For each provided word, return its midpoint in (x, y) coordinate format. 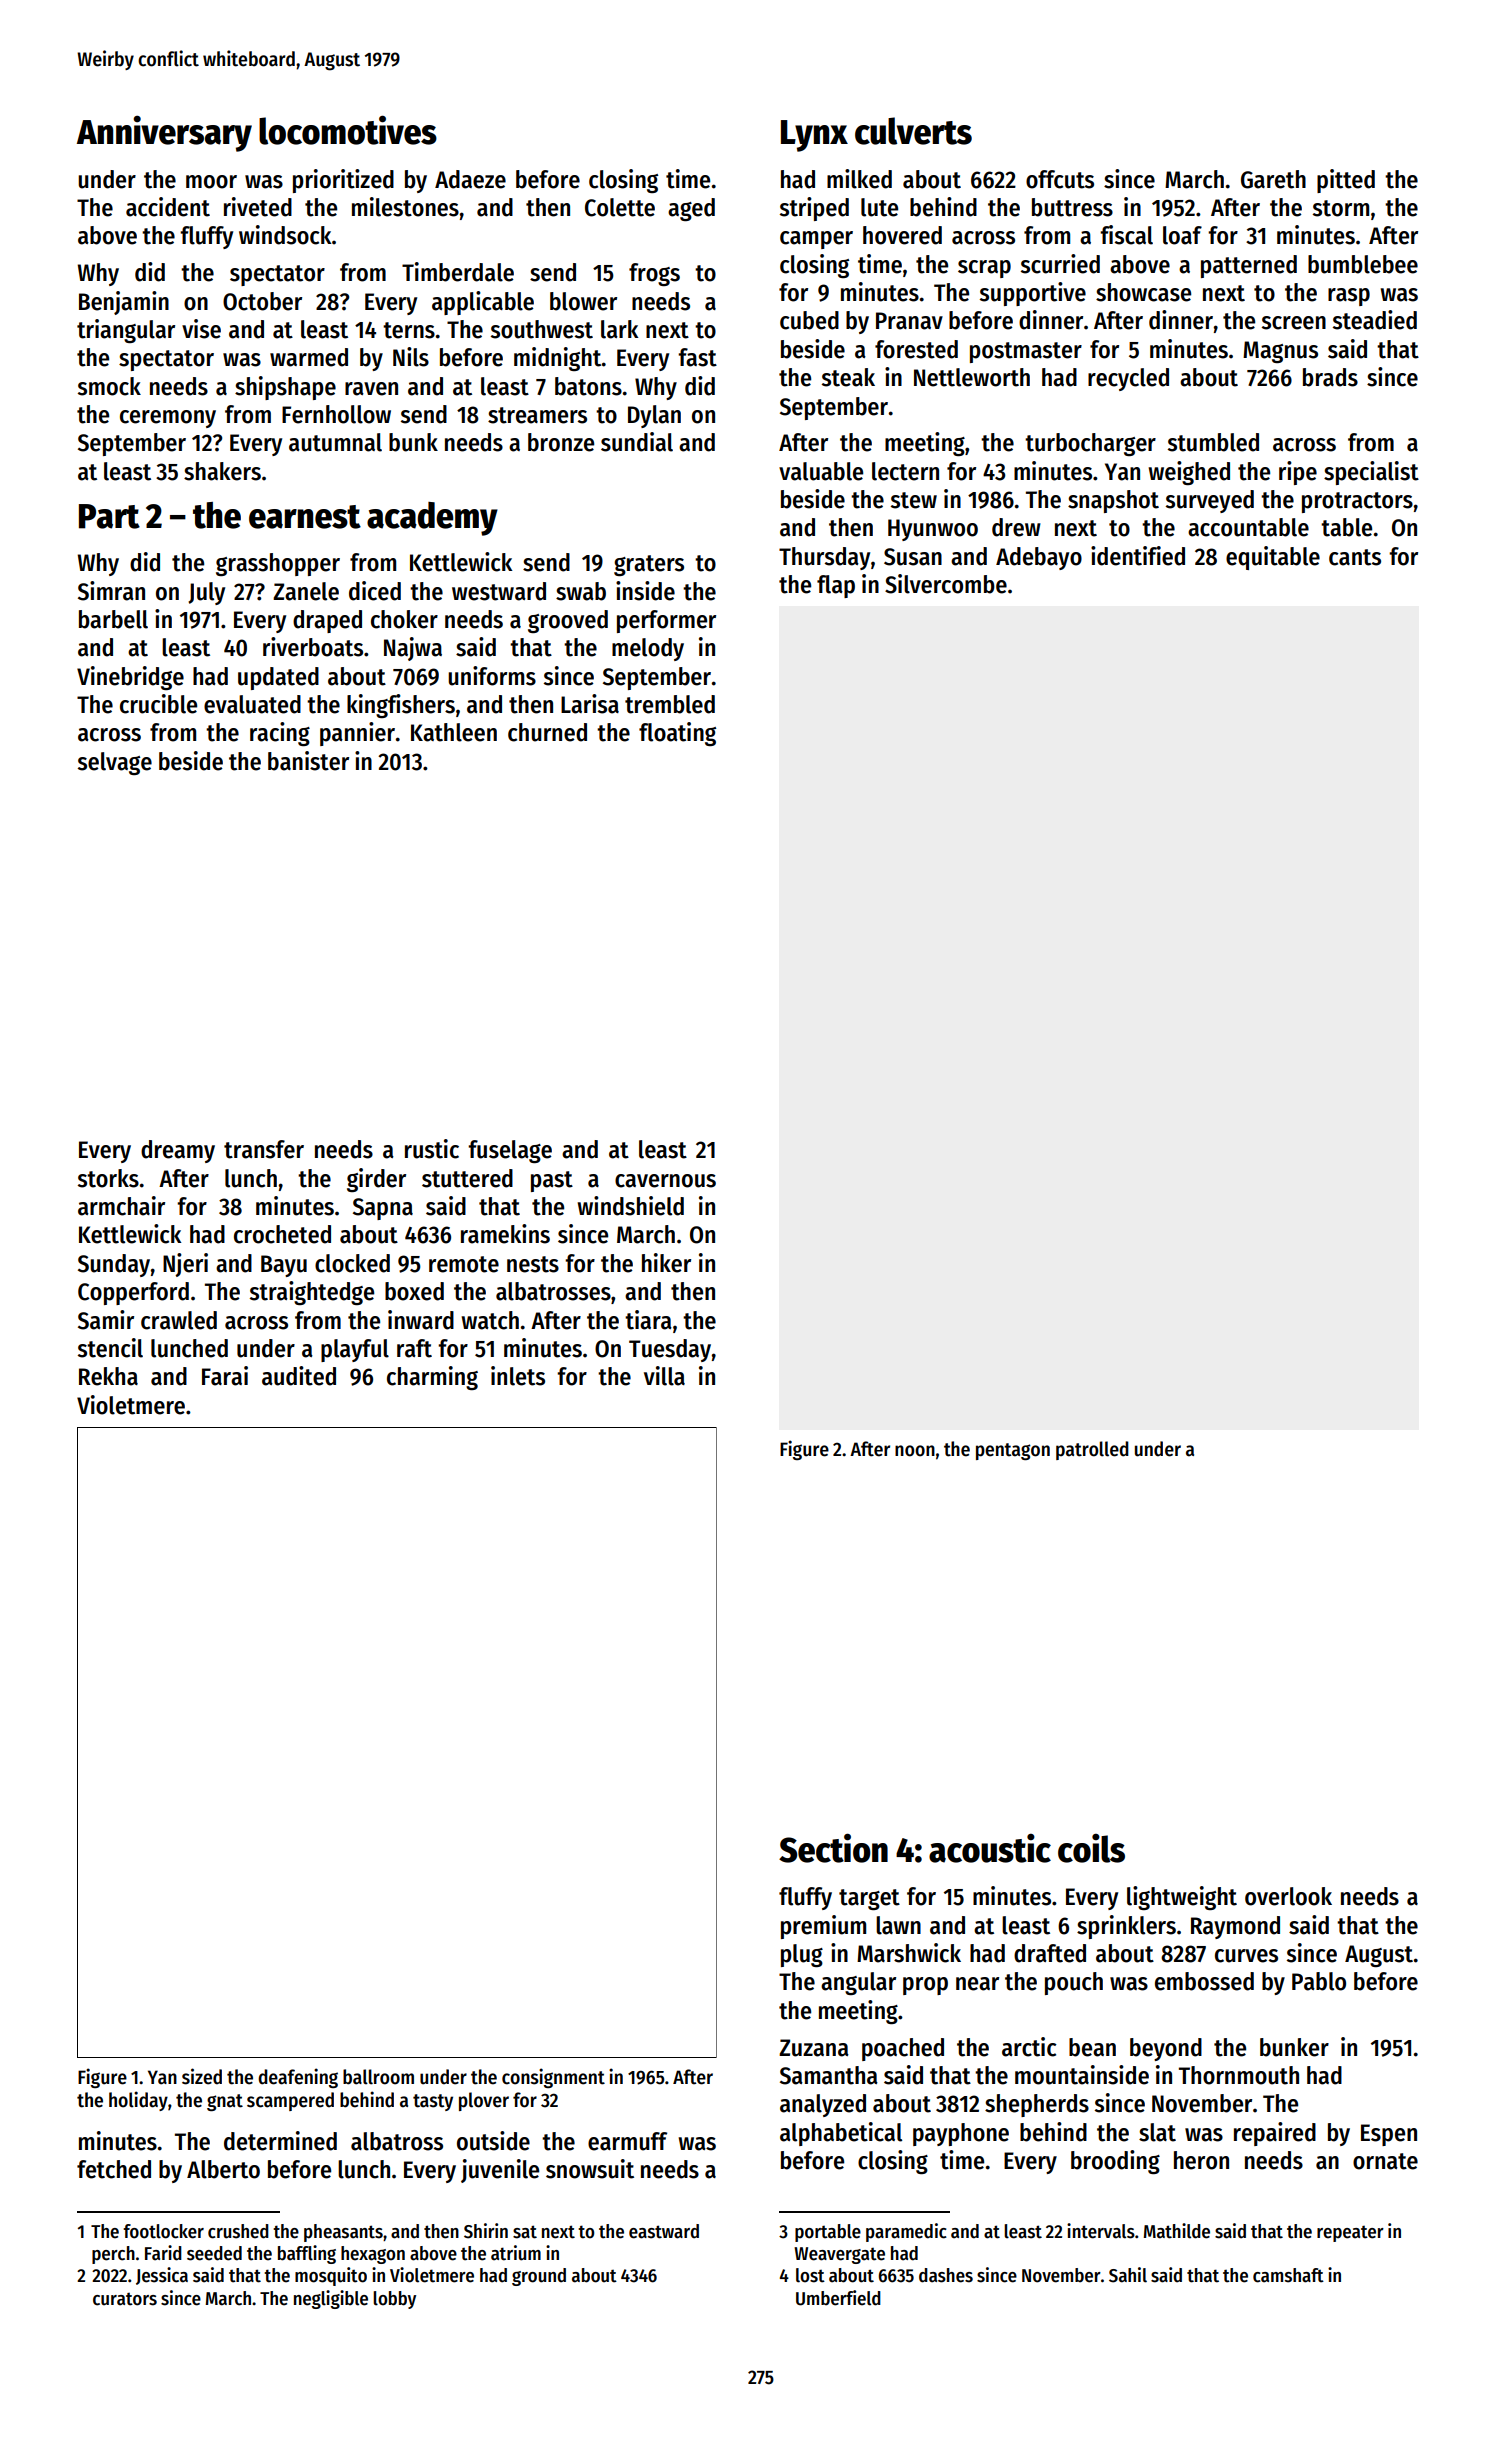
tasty (433, 2102)
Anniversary (164, 133)
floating (677, 734)
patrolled (1092, 1450)
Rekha (108, 1376)
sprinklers (1126, 1927)
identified (1138, 556)
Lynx (814, 136)
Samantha (829, 2075)
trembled (670, 704)
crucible (158, 704)
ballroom (378, 2077)
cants (1355, 557)
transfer (264, 1149)
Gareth (1273, 179)
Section (833, 1848)
